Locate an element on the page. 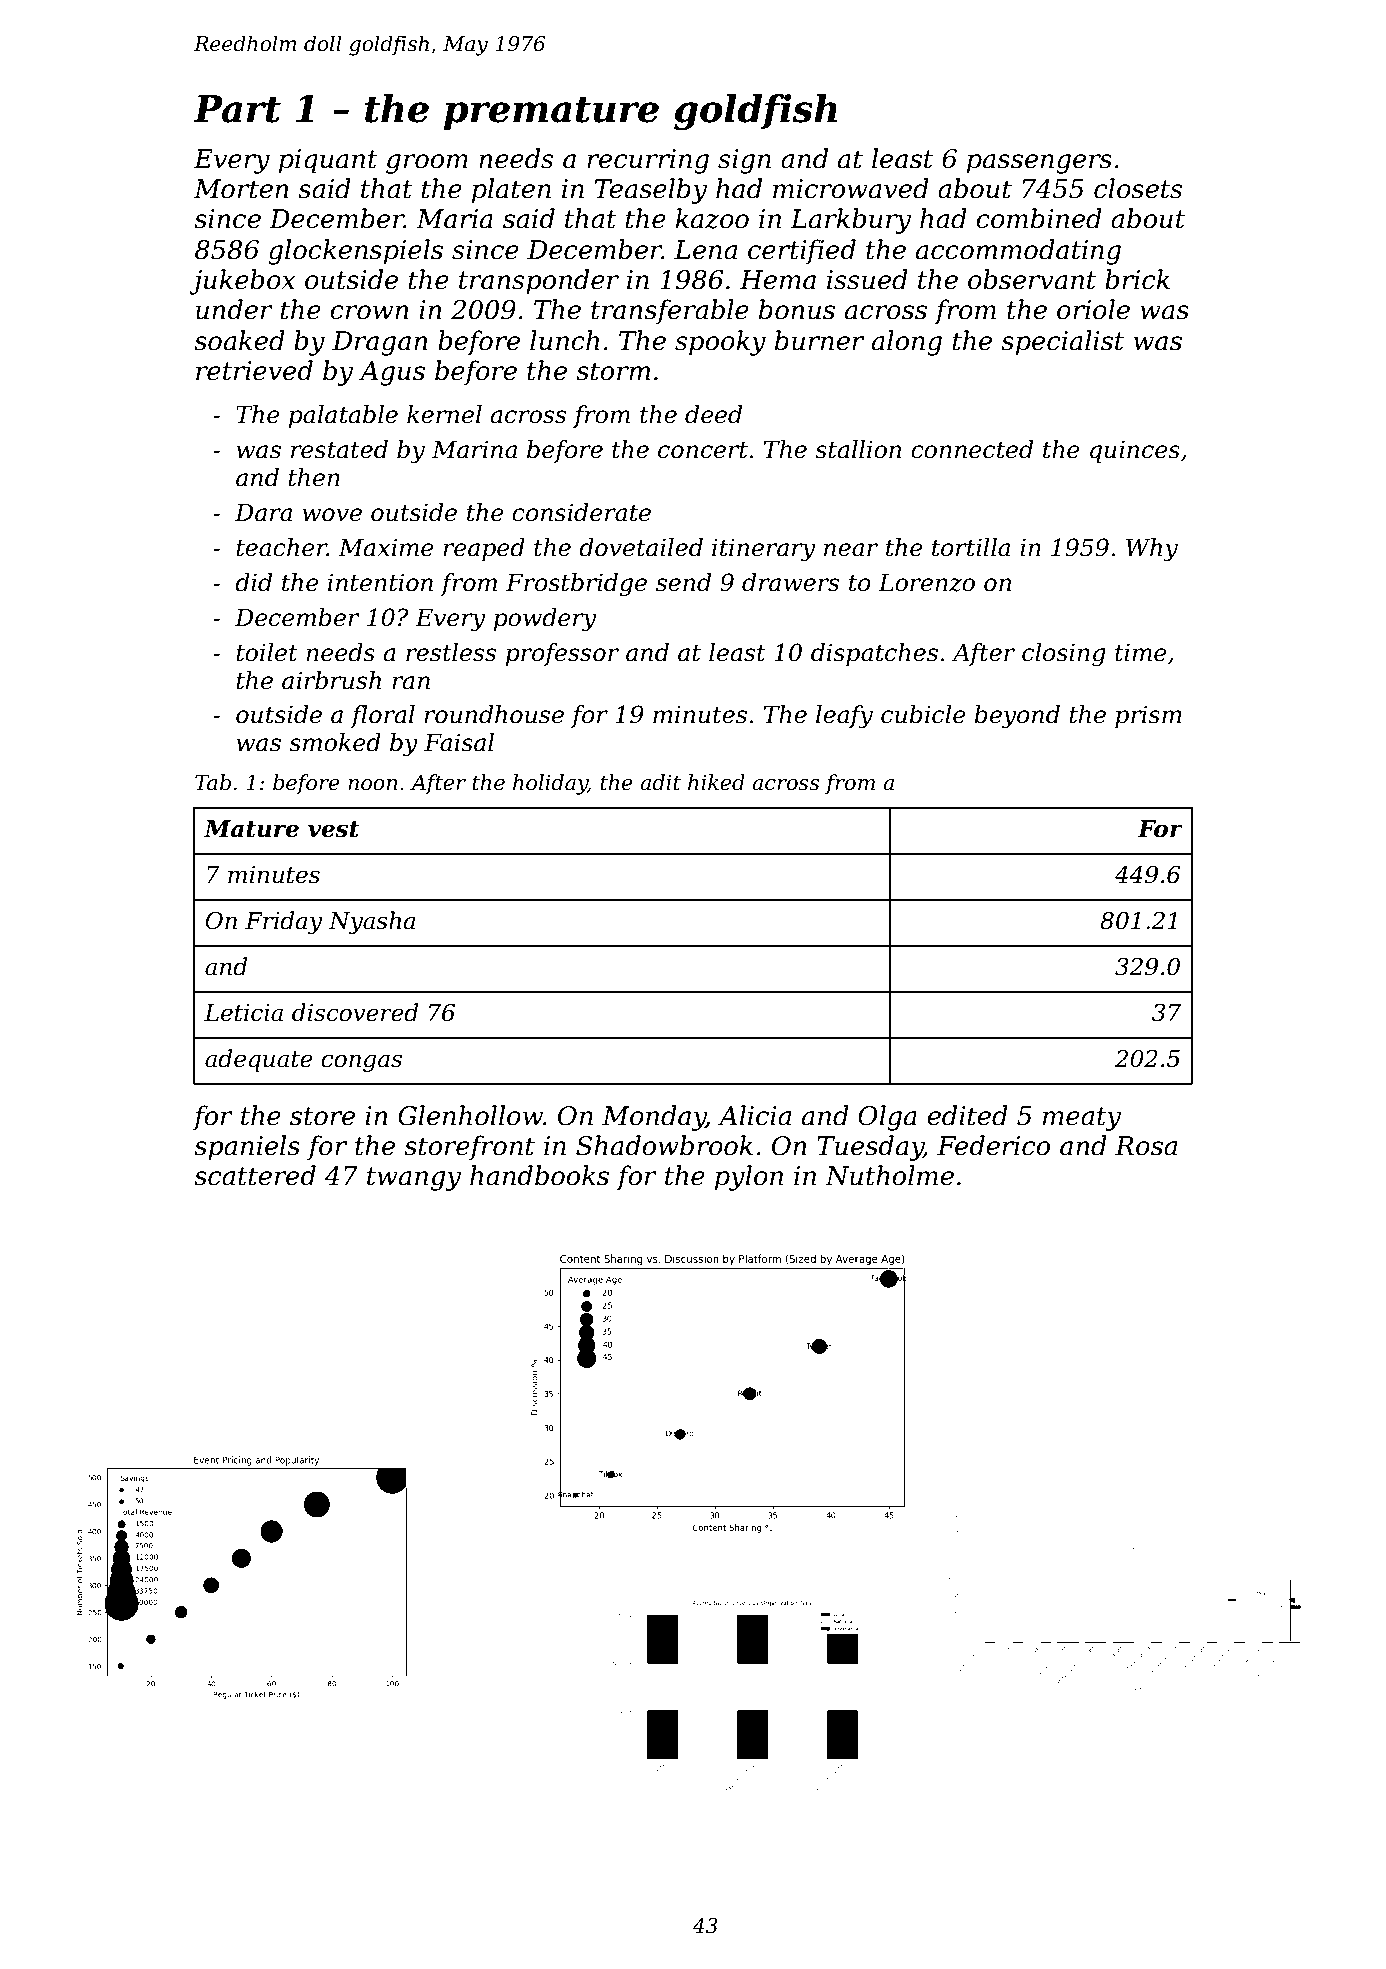  then is located at coordinates (314, 477).
